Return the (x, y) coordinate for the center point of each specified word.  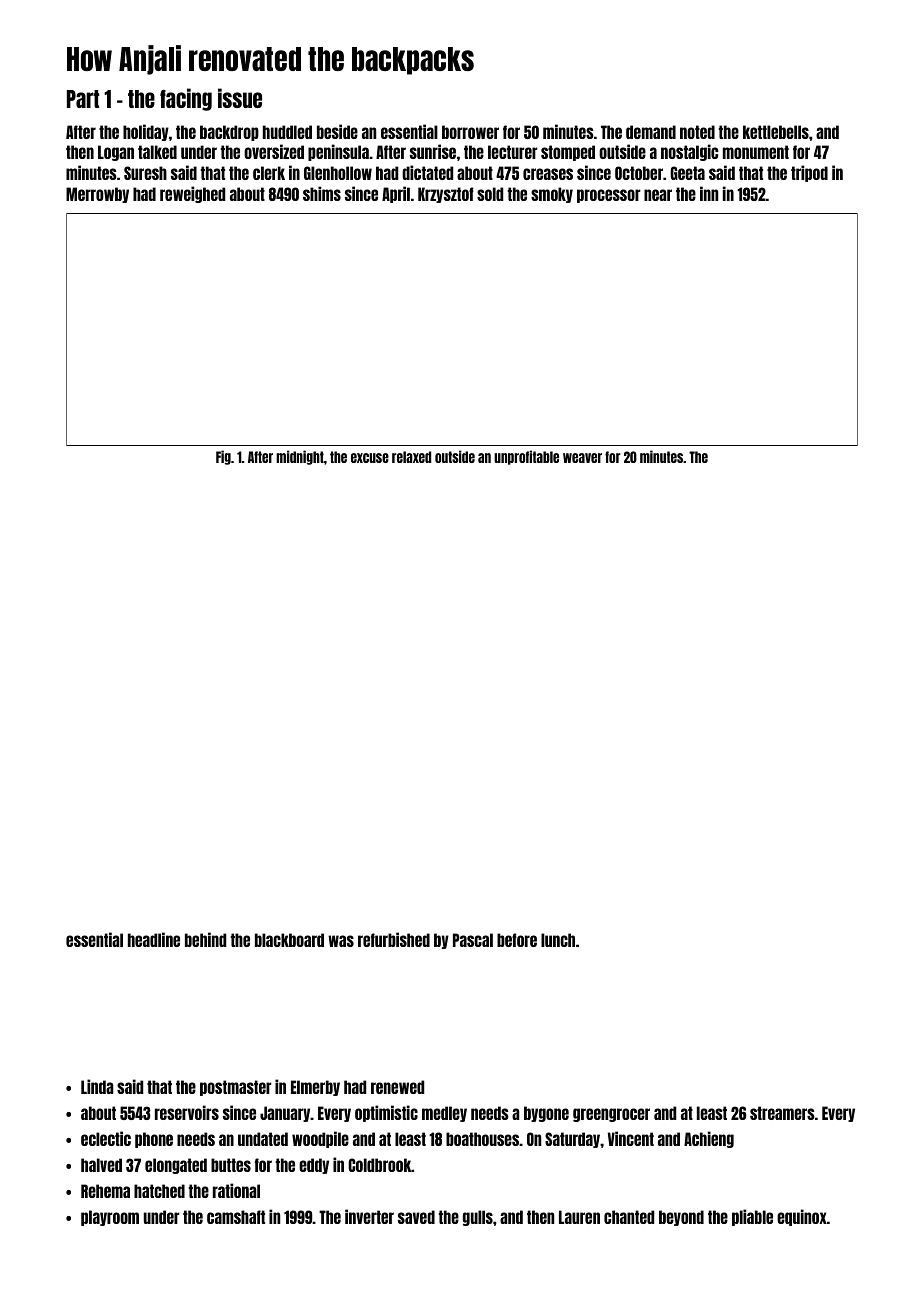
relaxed (411, 457)
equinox (802, 1217)
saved (416, 1217)
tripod (809, 173)
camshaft (236, 1217)
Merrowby (97, 195)
